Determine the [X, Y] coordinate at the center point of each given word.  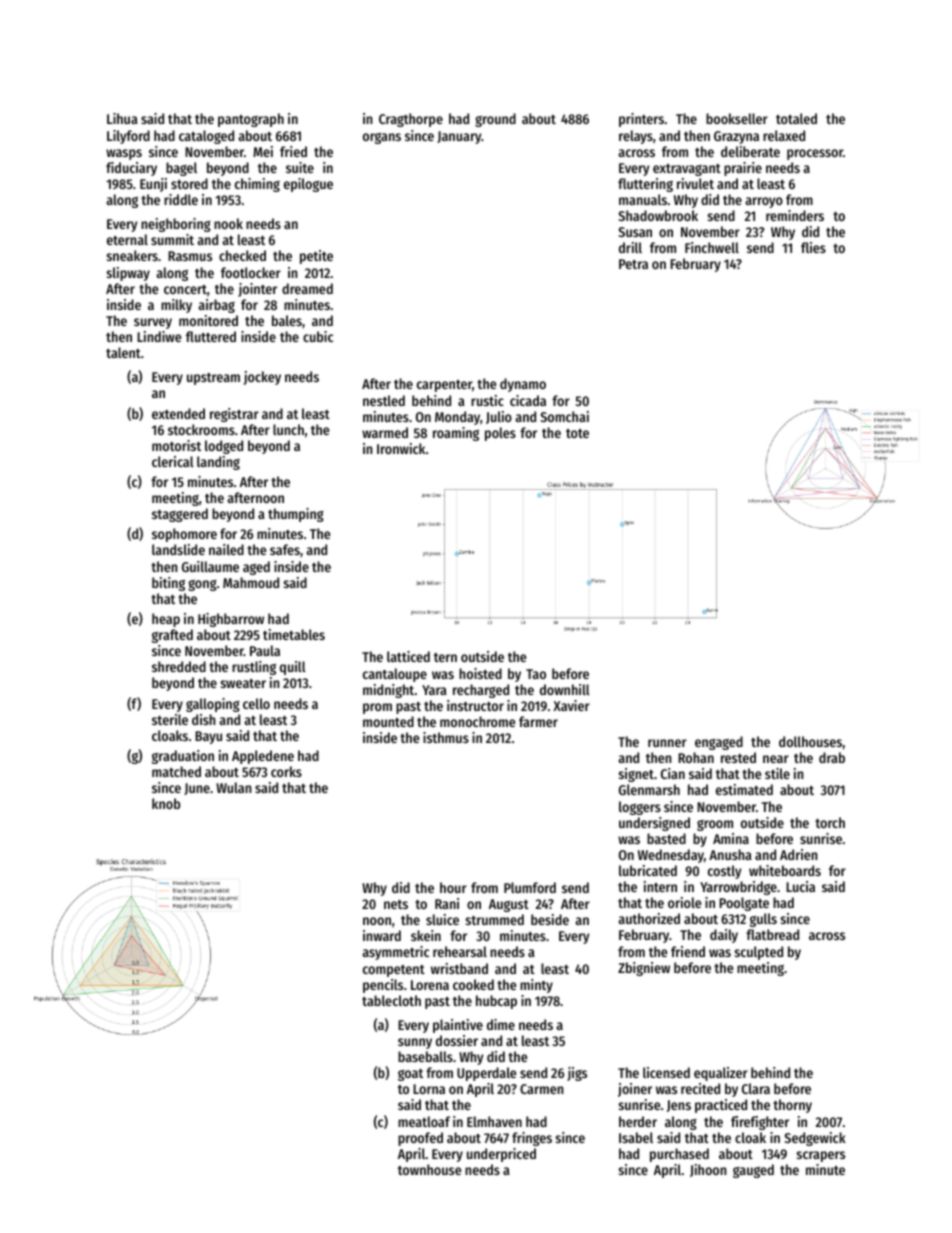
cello [256, 703]
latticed [408, 656]
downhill [565, 689]
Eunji [153, 185]
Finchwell [712, 247]
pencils [383, 986]
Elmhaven [494, 1121]
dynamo [523, 385]
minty [536, 986]
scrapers [821, 1156]
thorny [792, 1106]
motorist [176, 445]
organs [382, 138]
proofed [420, 1139]
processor [815, 154]
